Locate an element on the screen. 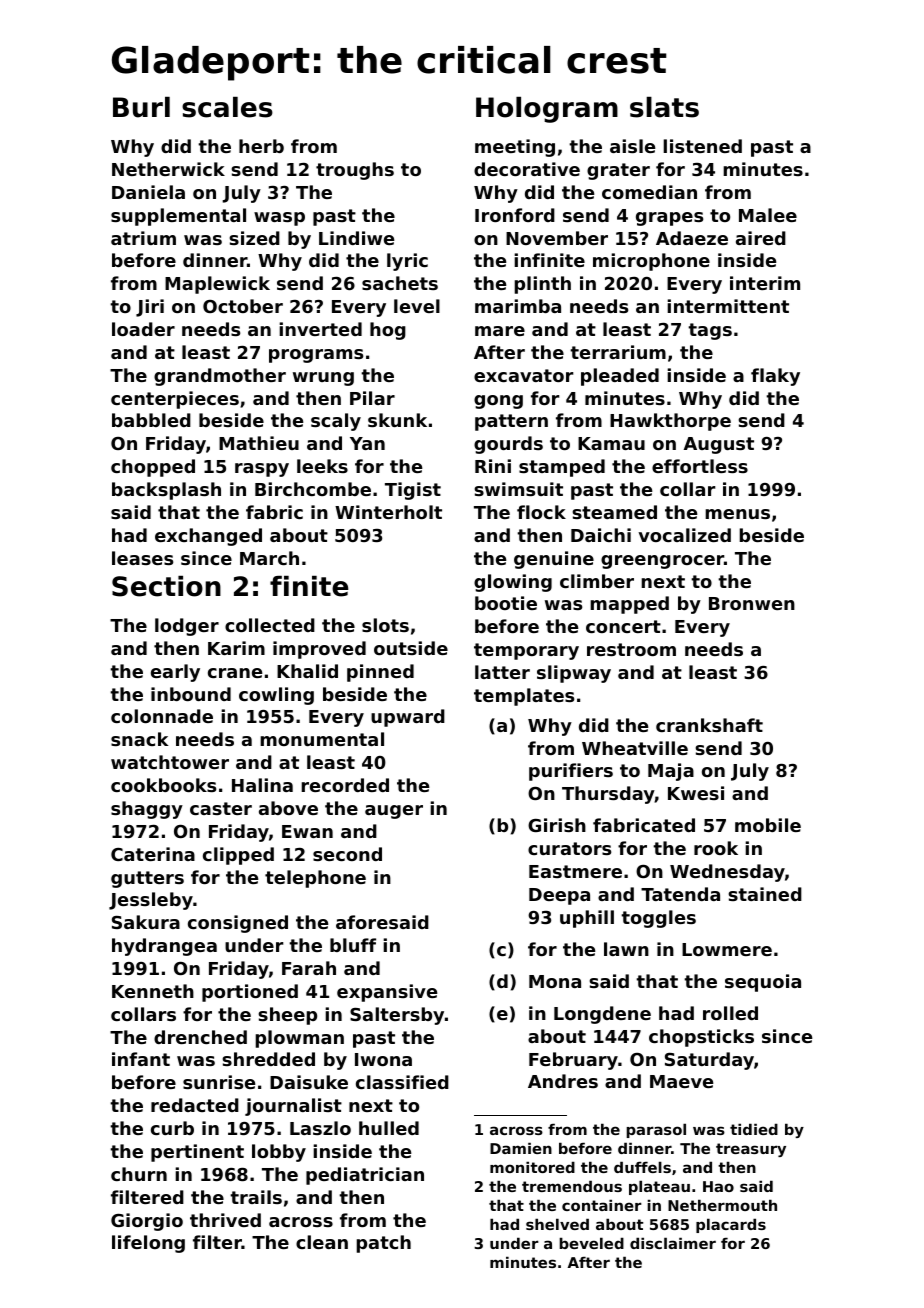 The image size is (924, 1308). monumental is located at coordinates (322, 739).
